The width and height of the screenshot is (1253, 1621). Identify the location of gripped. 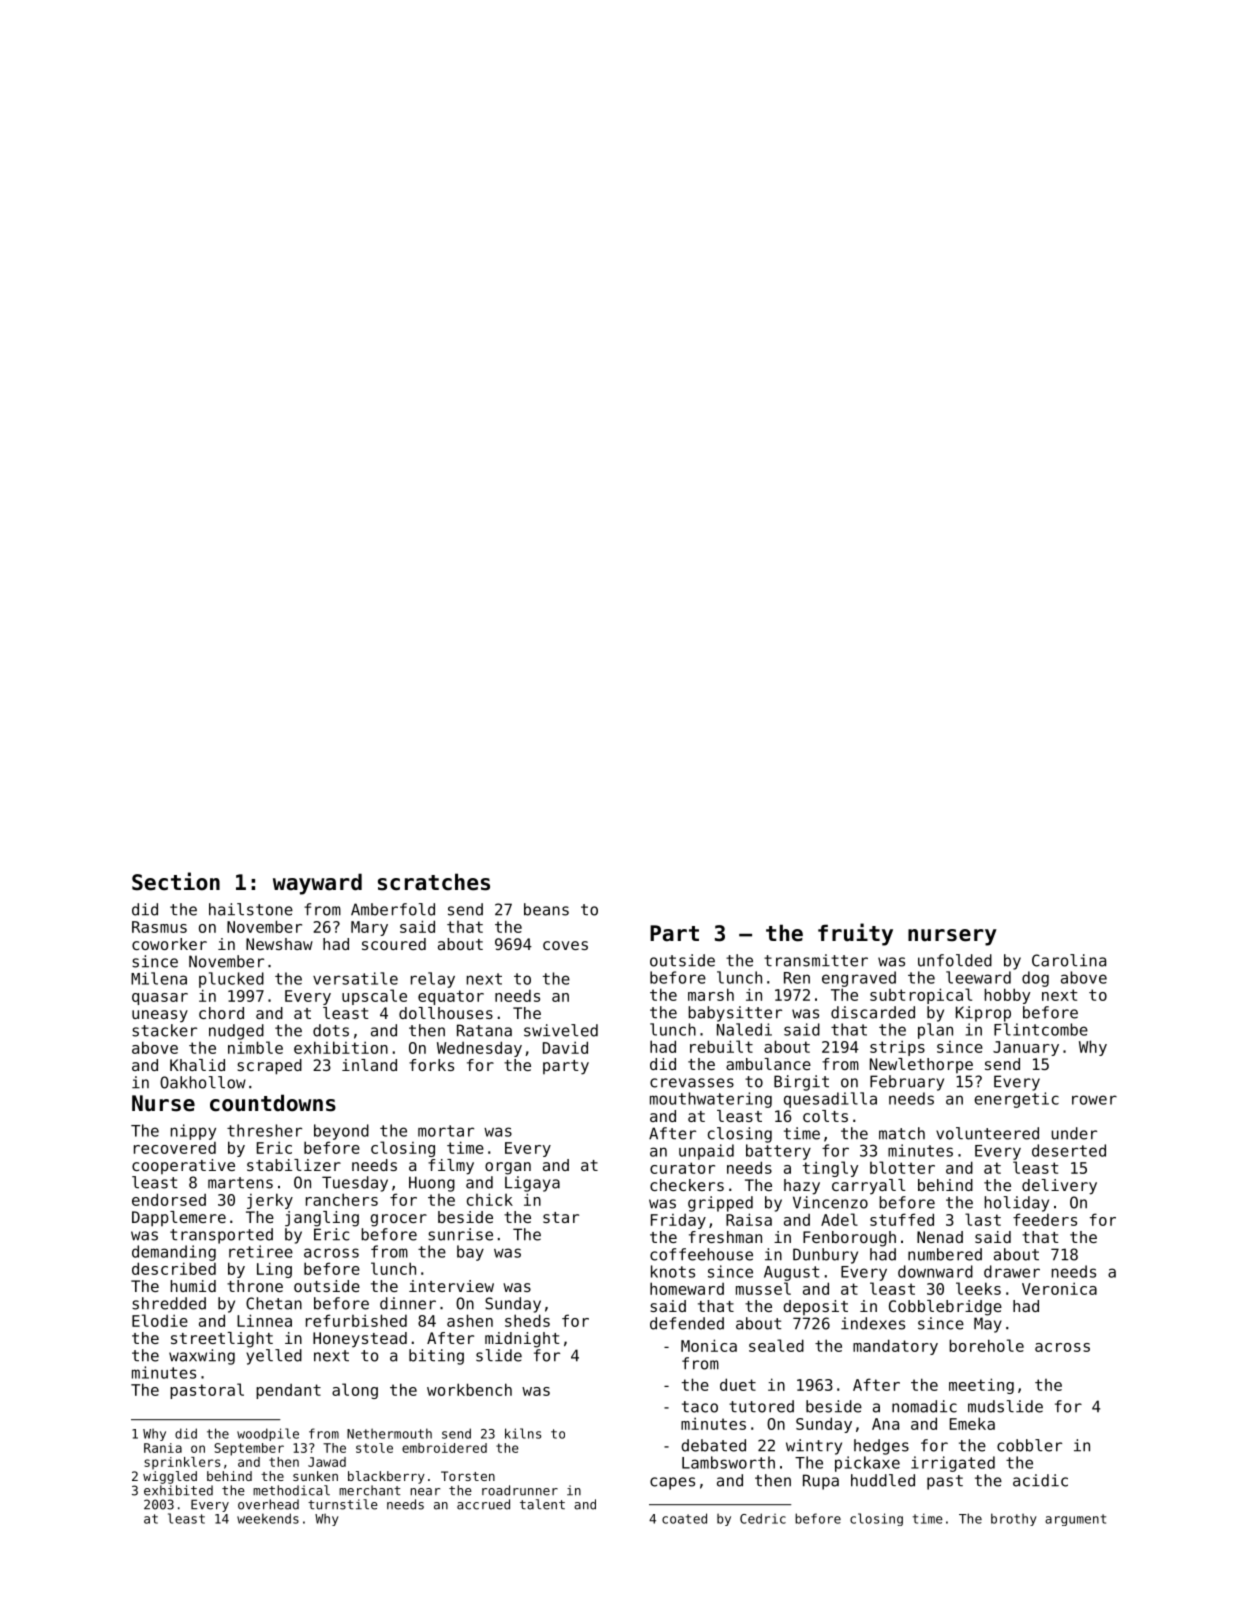
(720, 1204).
